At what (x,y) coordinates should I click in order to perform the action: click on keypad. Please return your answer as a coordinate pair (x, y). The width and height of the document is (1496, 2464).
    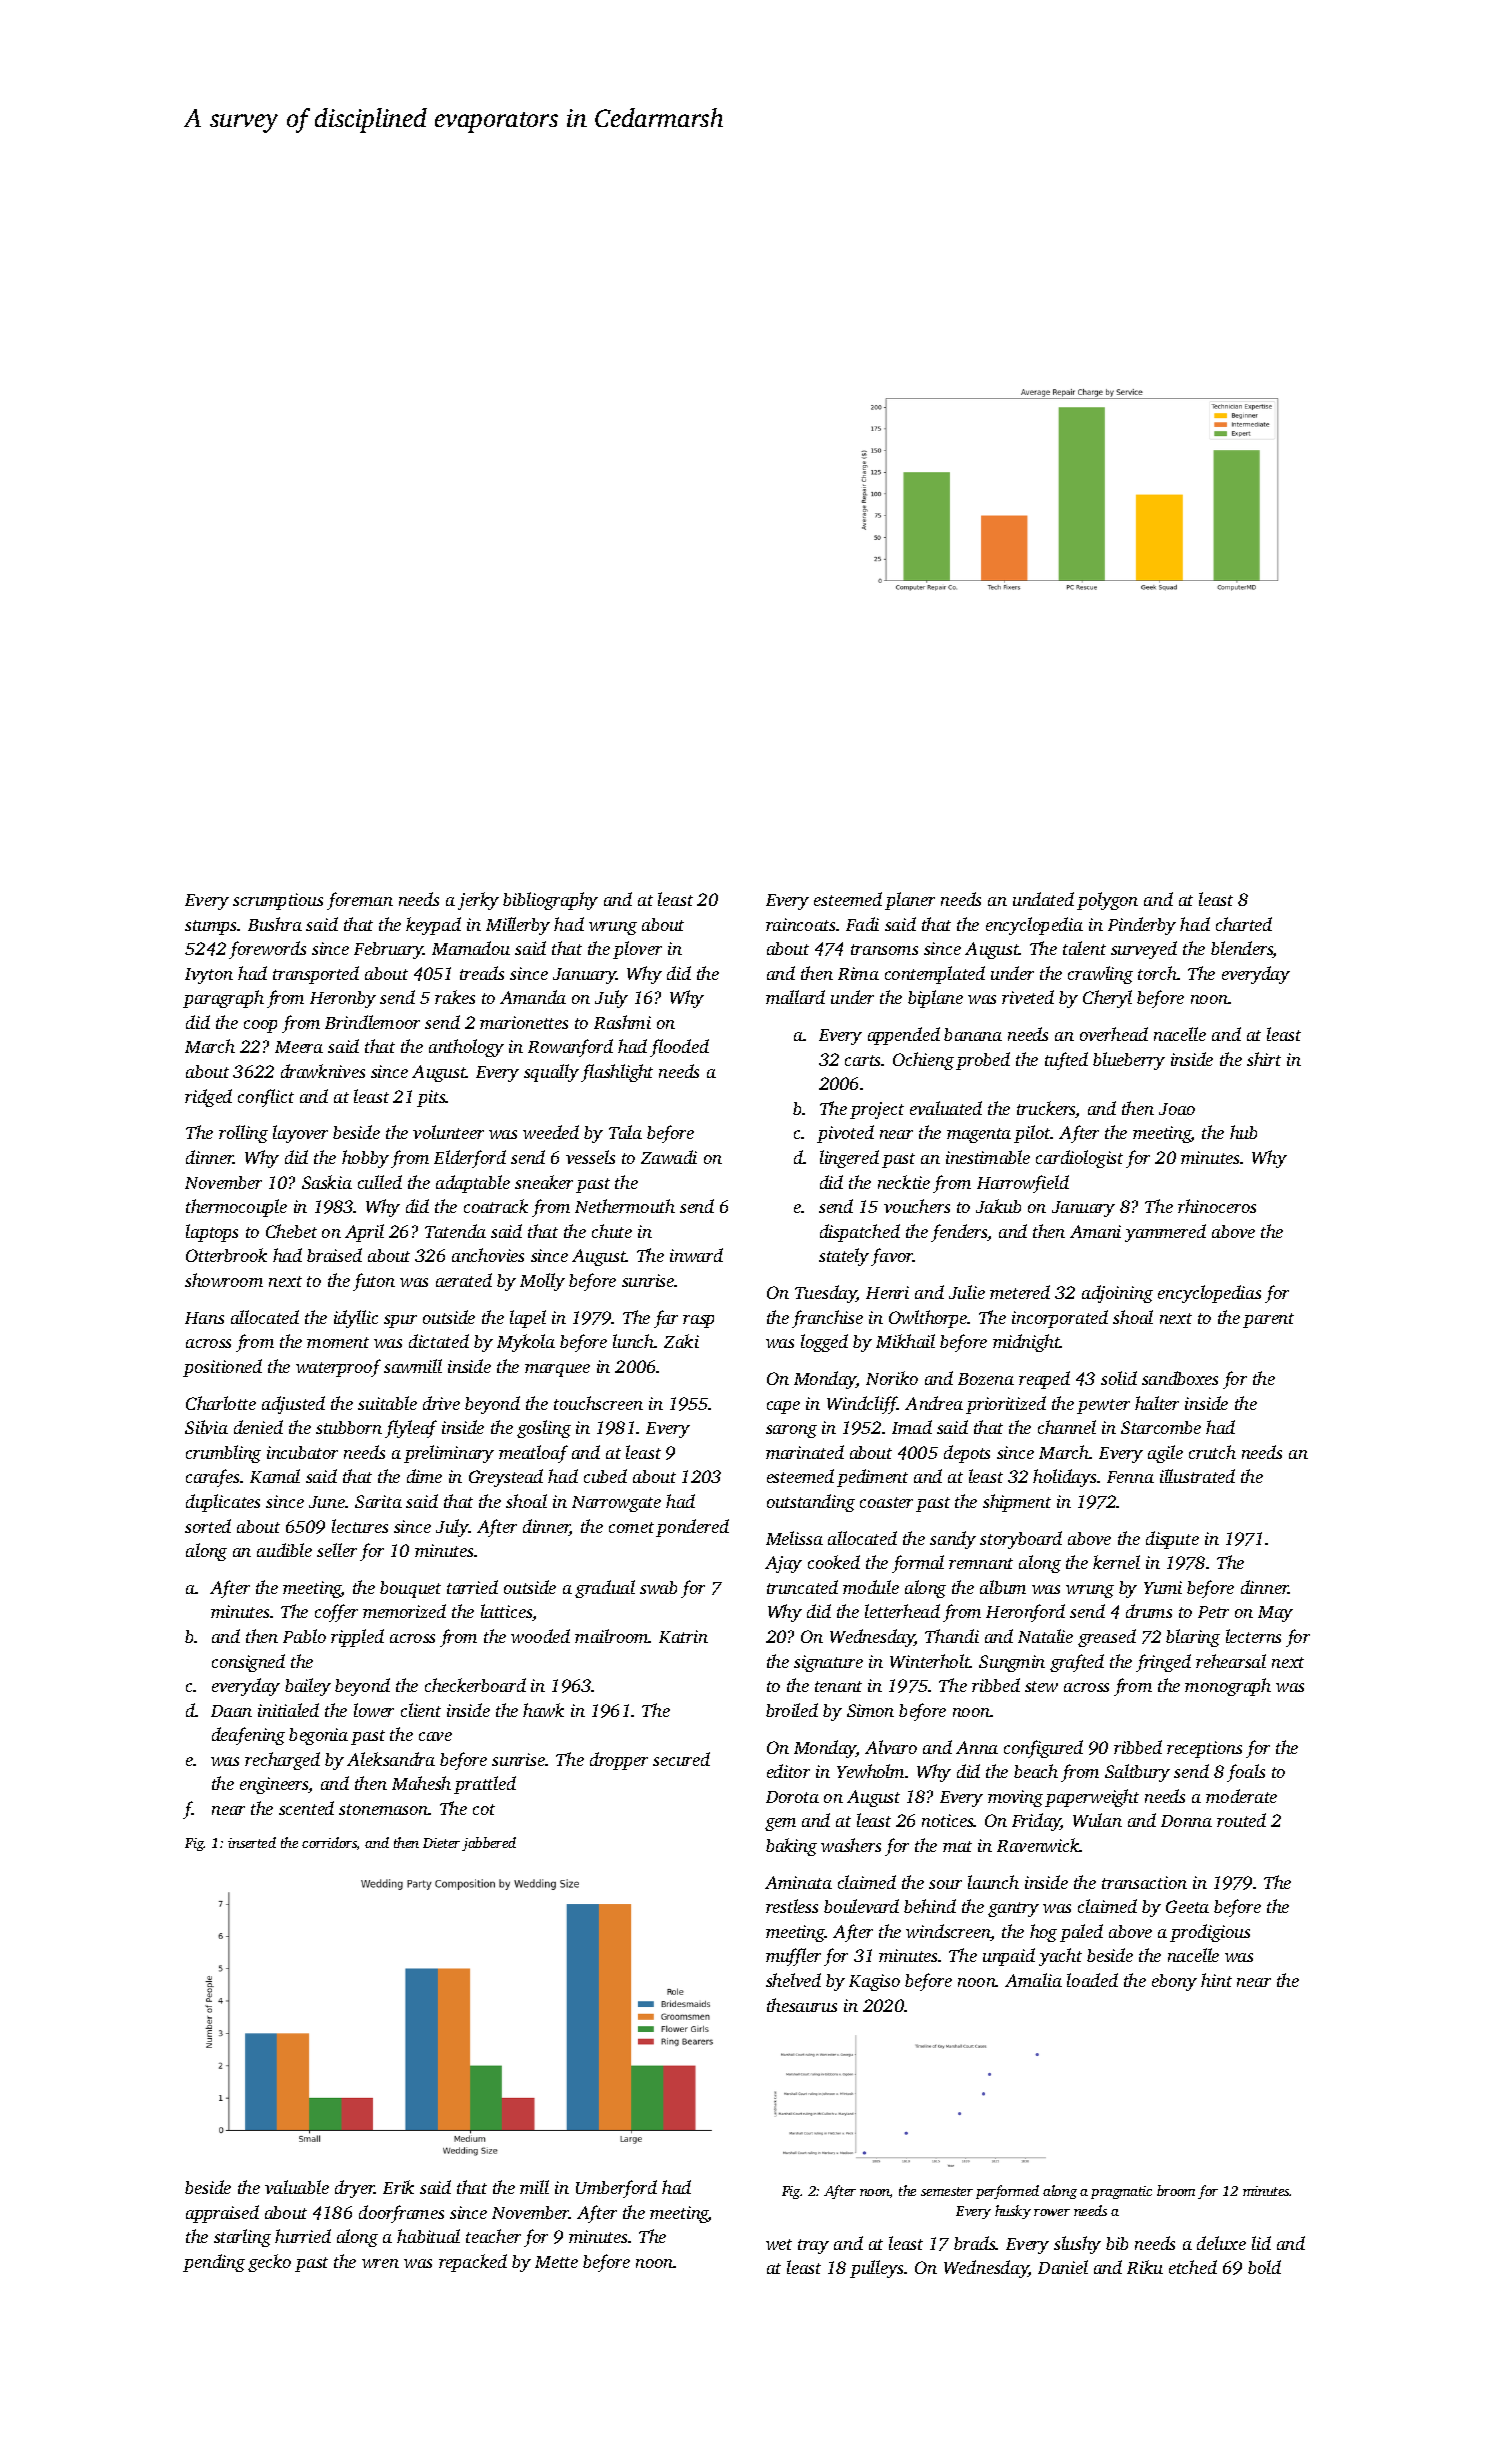
    Looking at the image, I should click on (433, 926).
